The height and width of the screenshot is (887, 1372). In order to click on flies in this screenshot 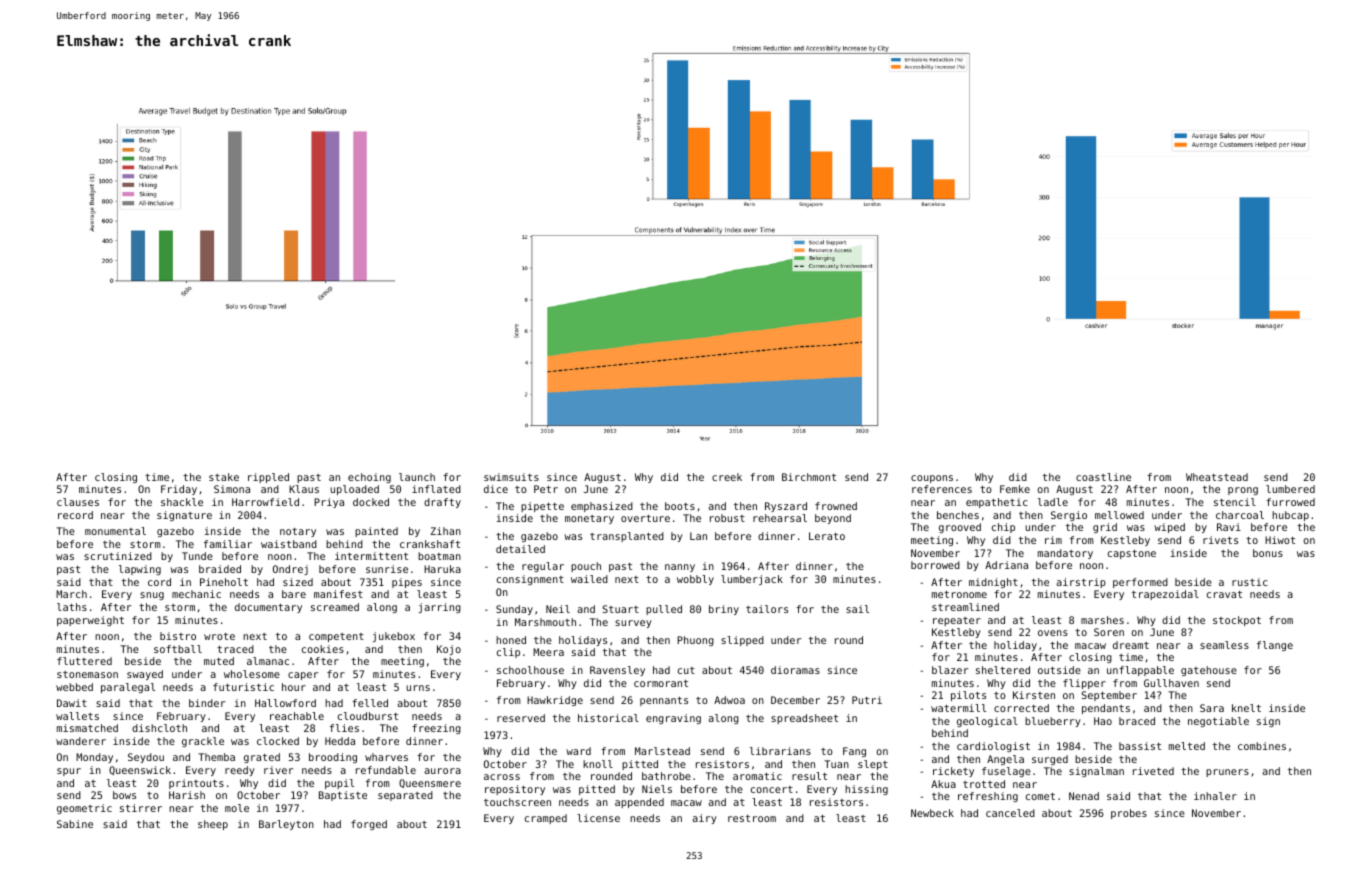, I will do `click(344, 728)`.
